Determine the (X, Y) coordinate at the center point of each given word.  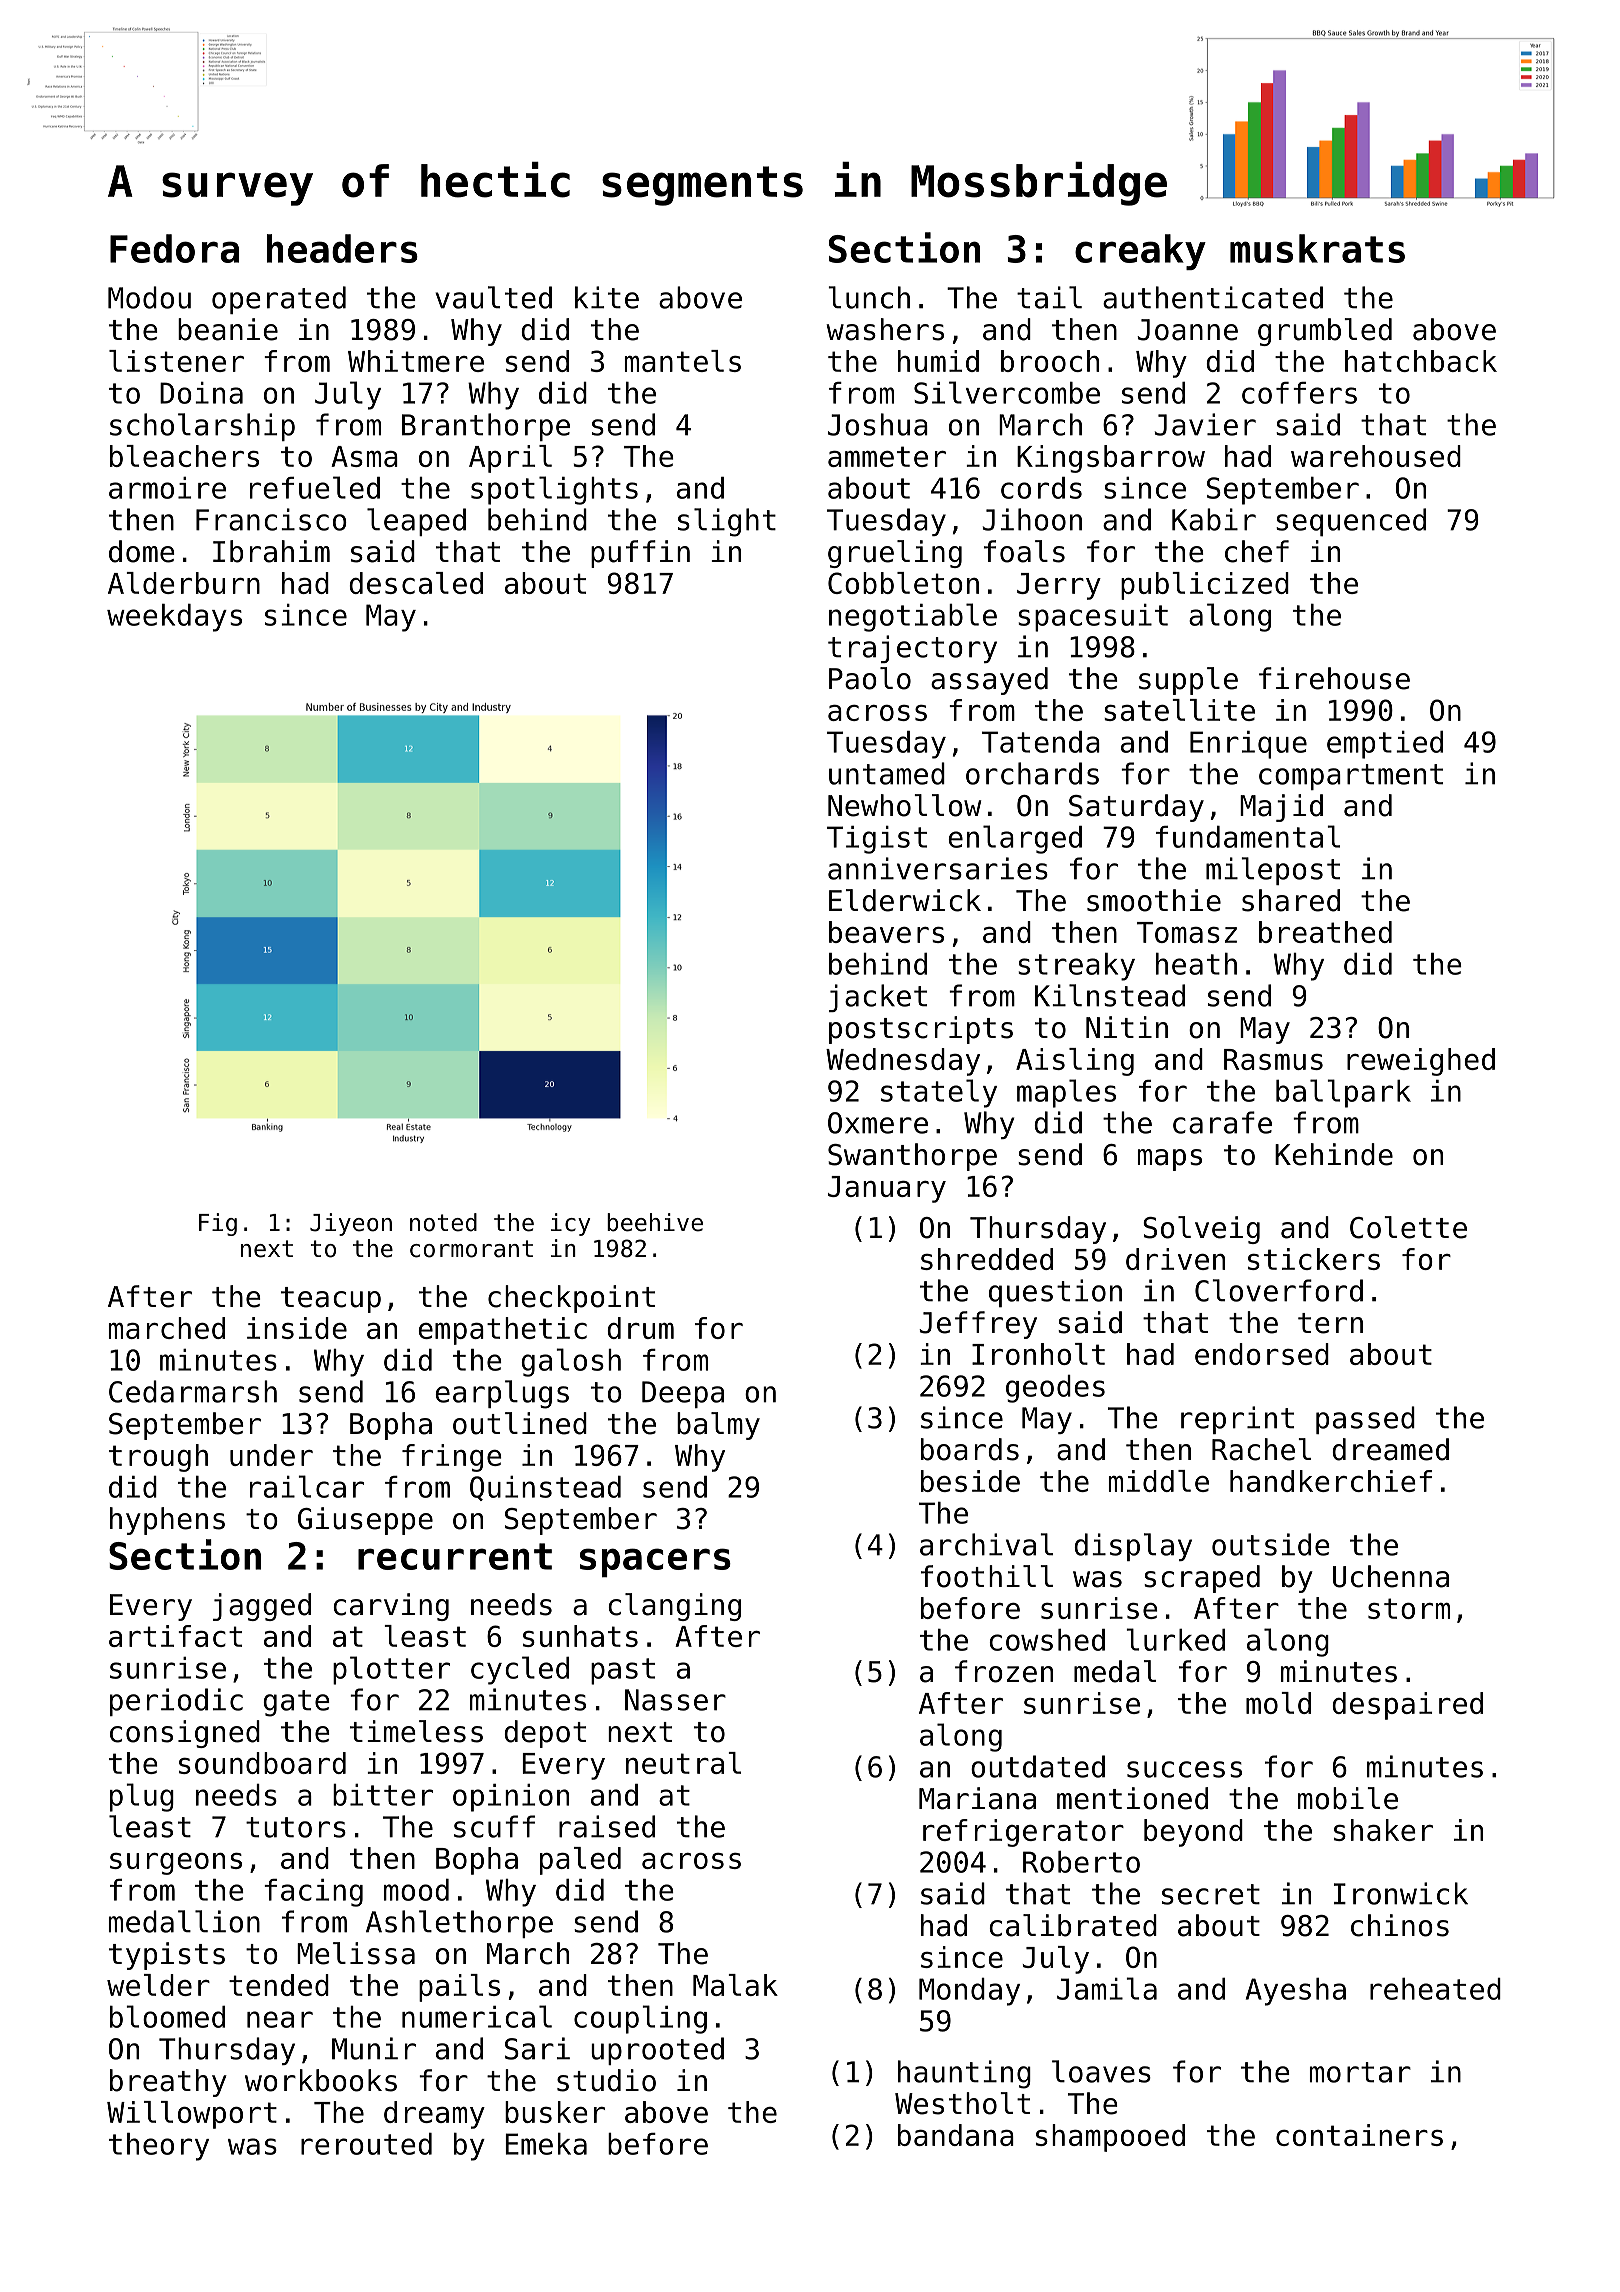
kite (607, 297)
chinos (1400, 1925)
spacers (655, 1562)
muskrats (1317, 248)
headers (342, 248)
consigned (185, 1734)
